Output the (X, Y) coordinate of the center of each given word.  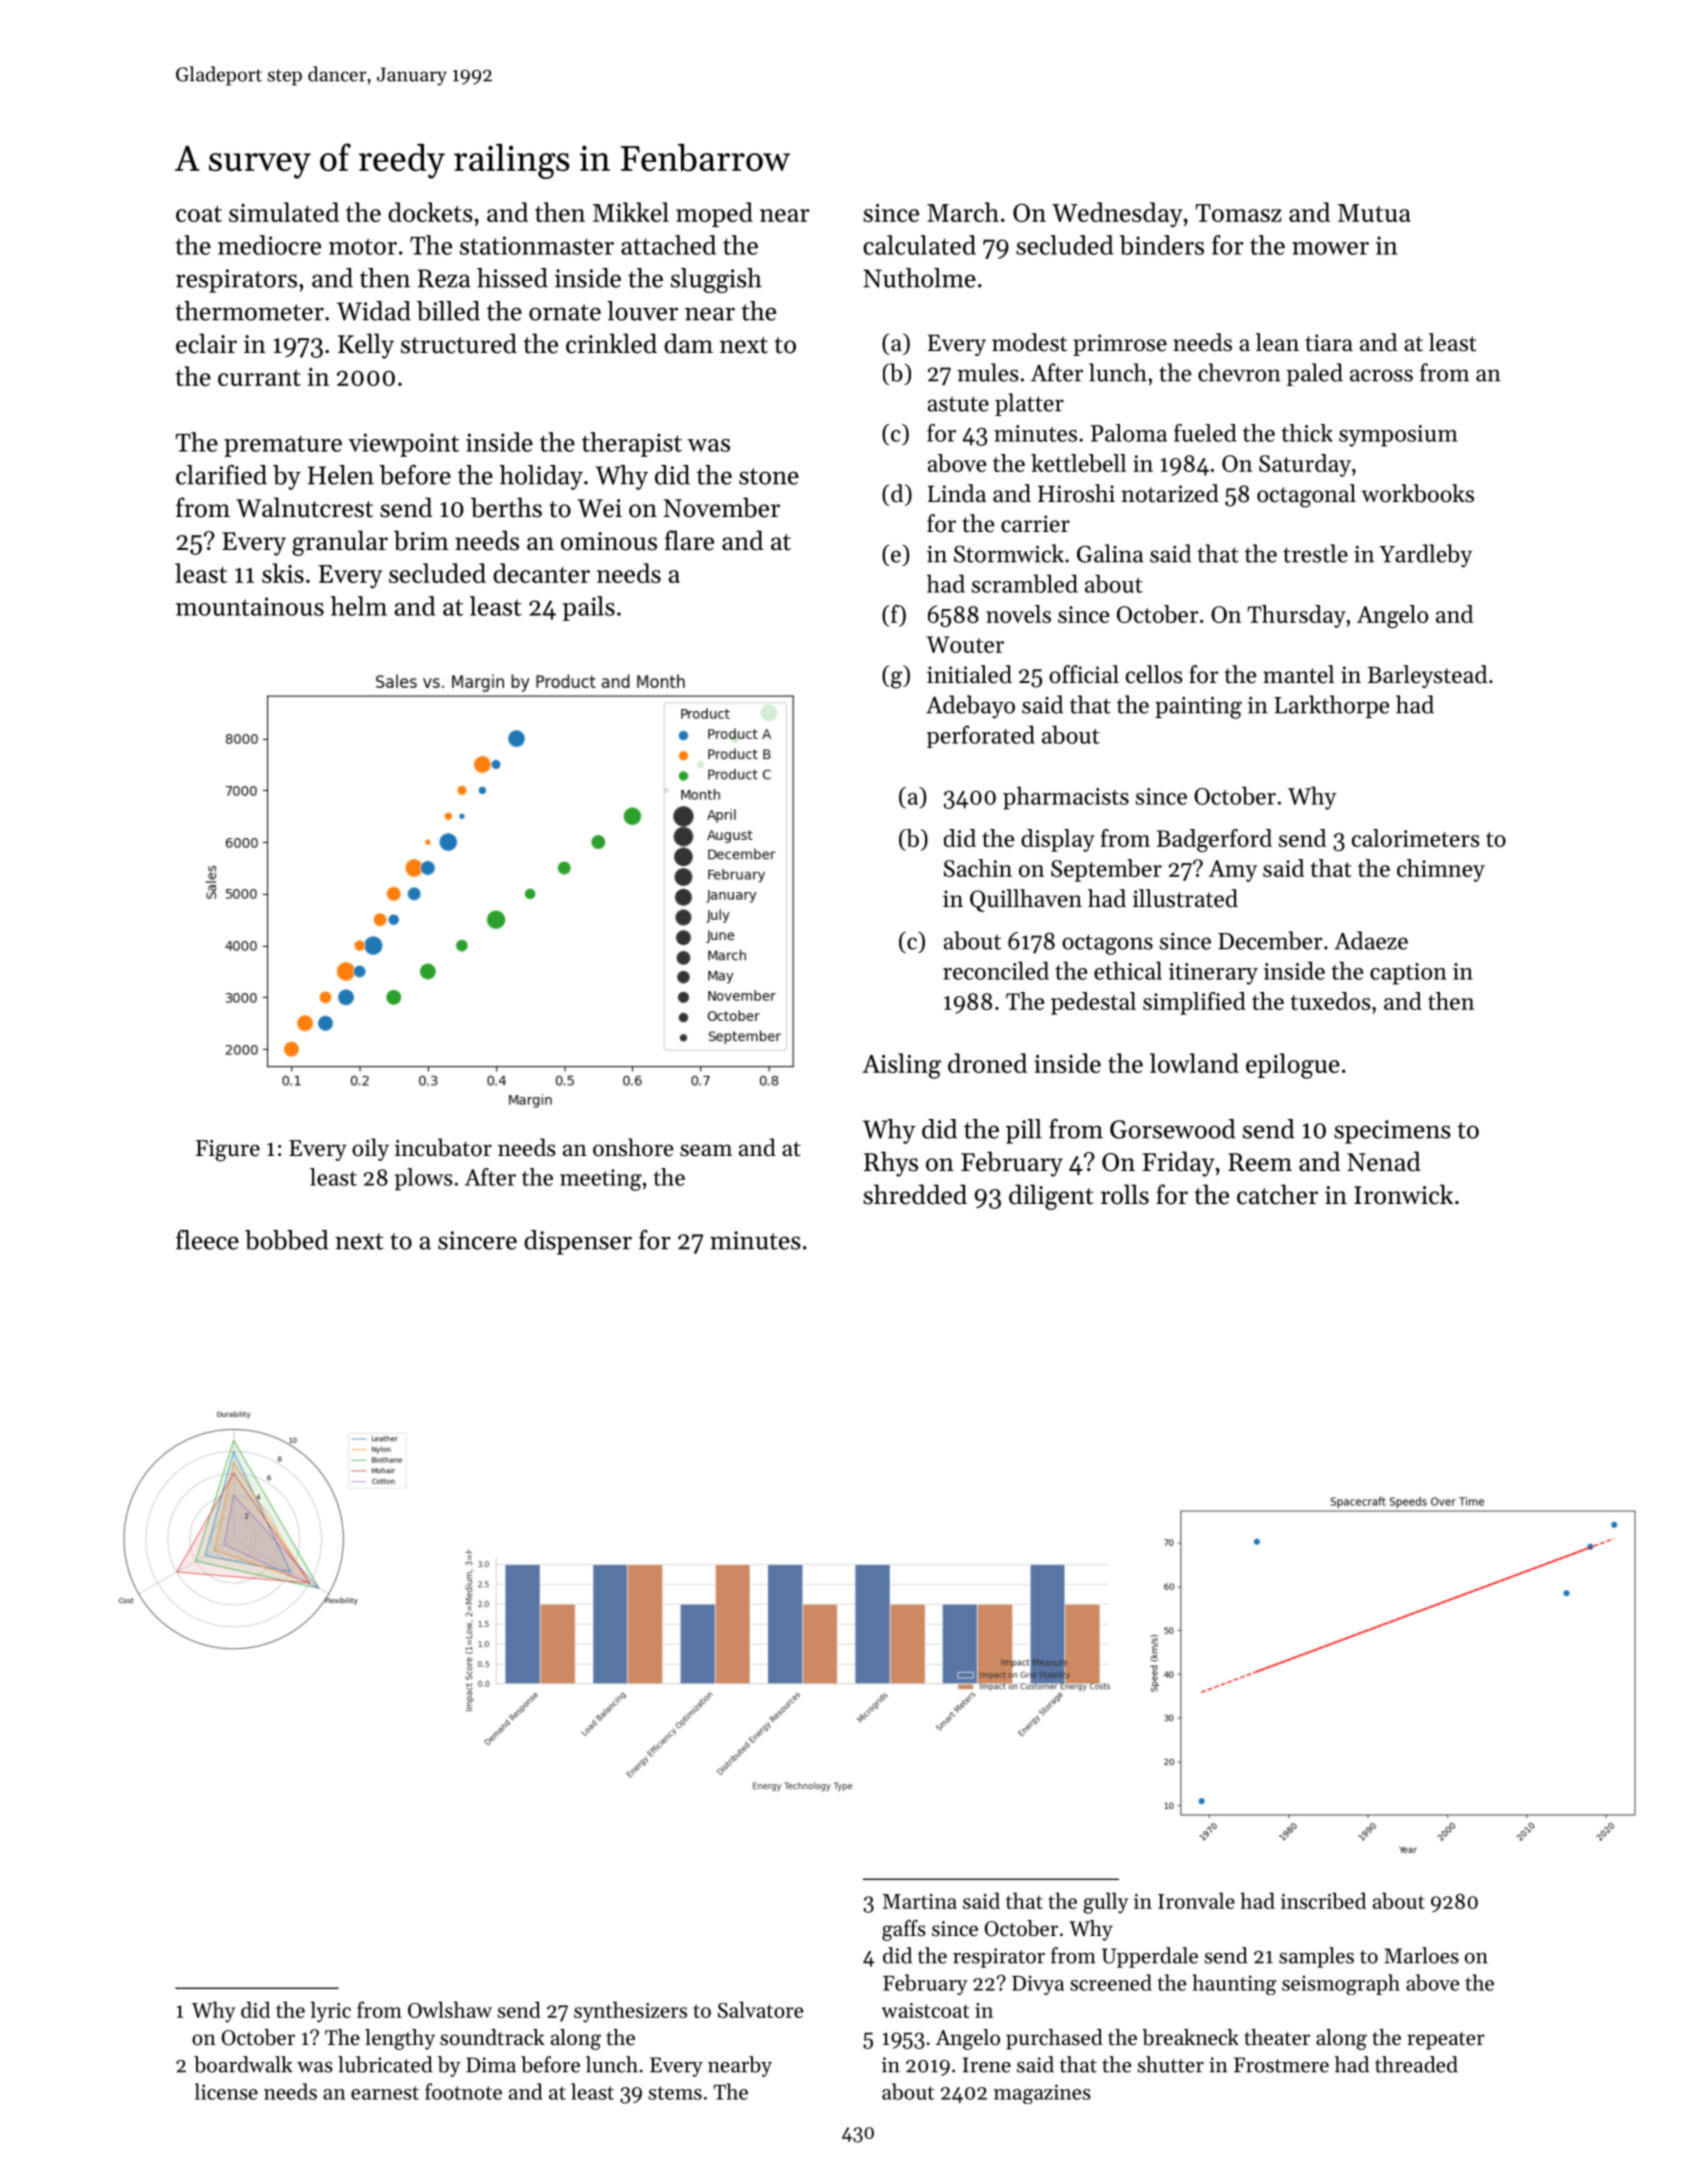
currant (259, 378)
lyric (330, 2012)
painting (1198, 707)
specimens (1392, 1132)
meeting (601, 1180)
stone (769, 476)
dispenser (578, 1242)
